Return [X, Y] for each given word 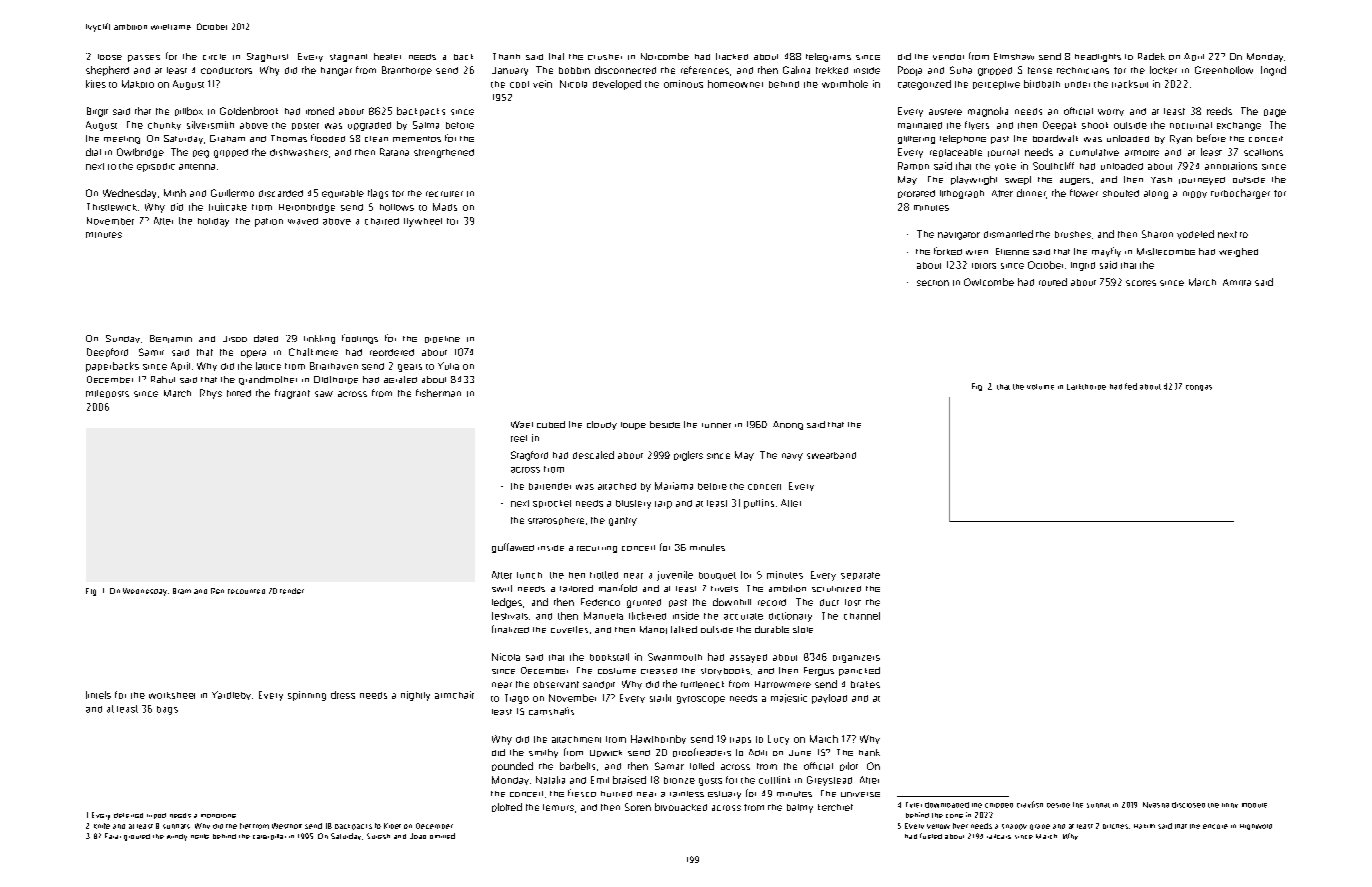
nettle [200, 836]
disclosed [1188, 805]
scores [1141, 283]
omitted [442, 836]
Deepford [107, 352]
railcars [999, 836]
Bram [182, 591]
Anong [788, 425]
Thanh [506, 56]
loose [110, 57]
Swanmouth [675, 657]
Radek [1151, 56]
